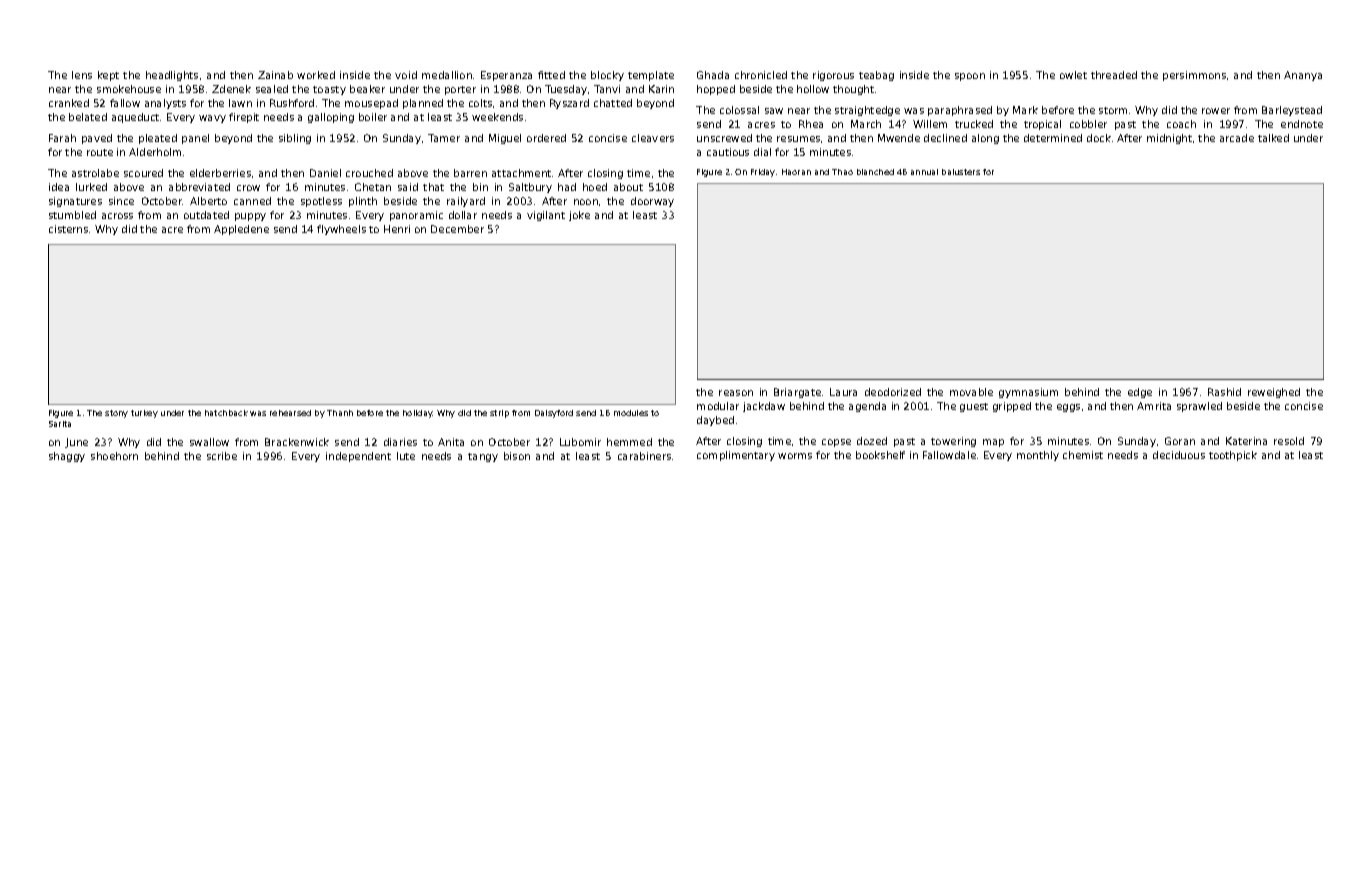 The height and width of the screenshot is (887, 1372). Describe the element at coordinates (853, 90) in the screenshot. I see `thought` at that location.
